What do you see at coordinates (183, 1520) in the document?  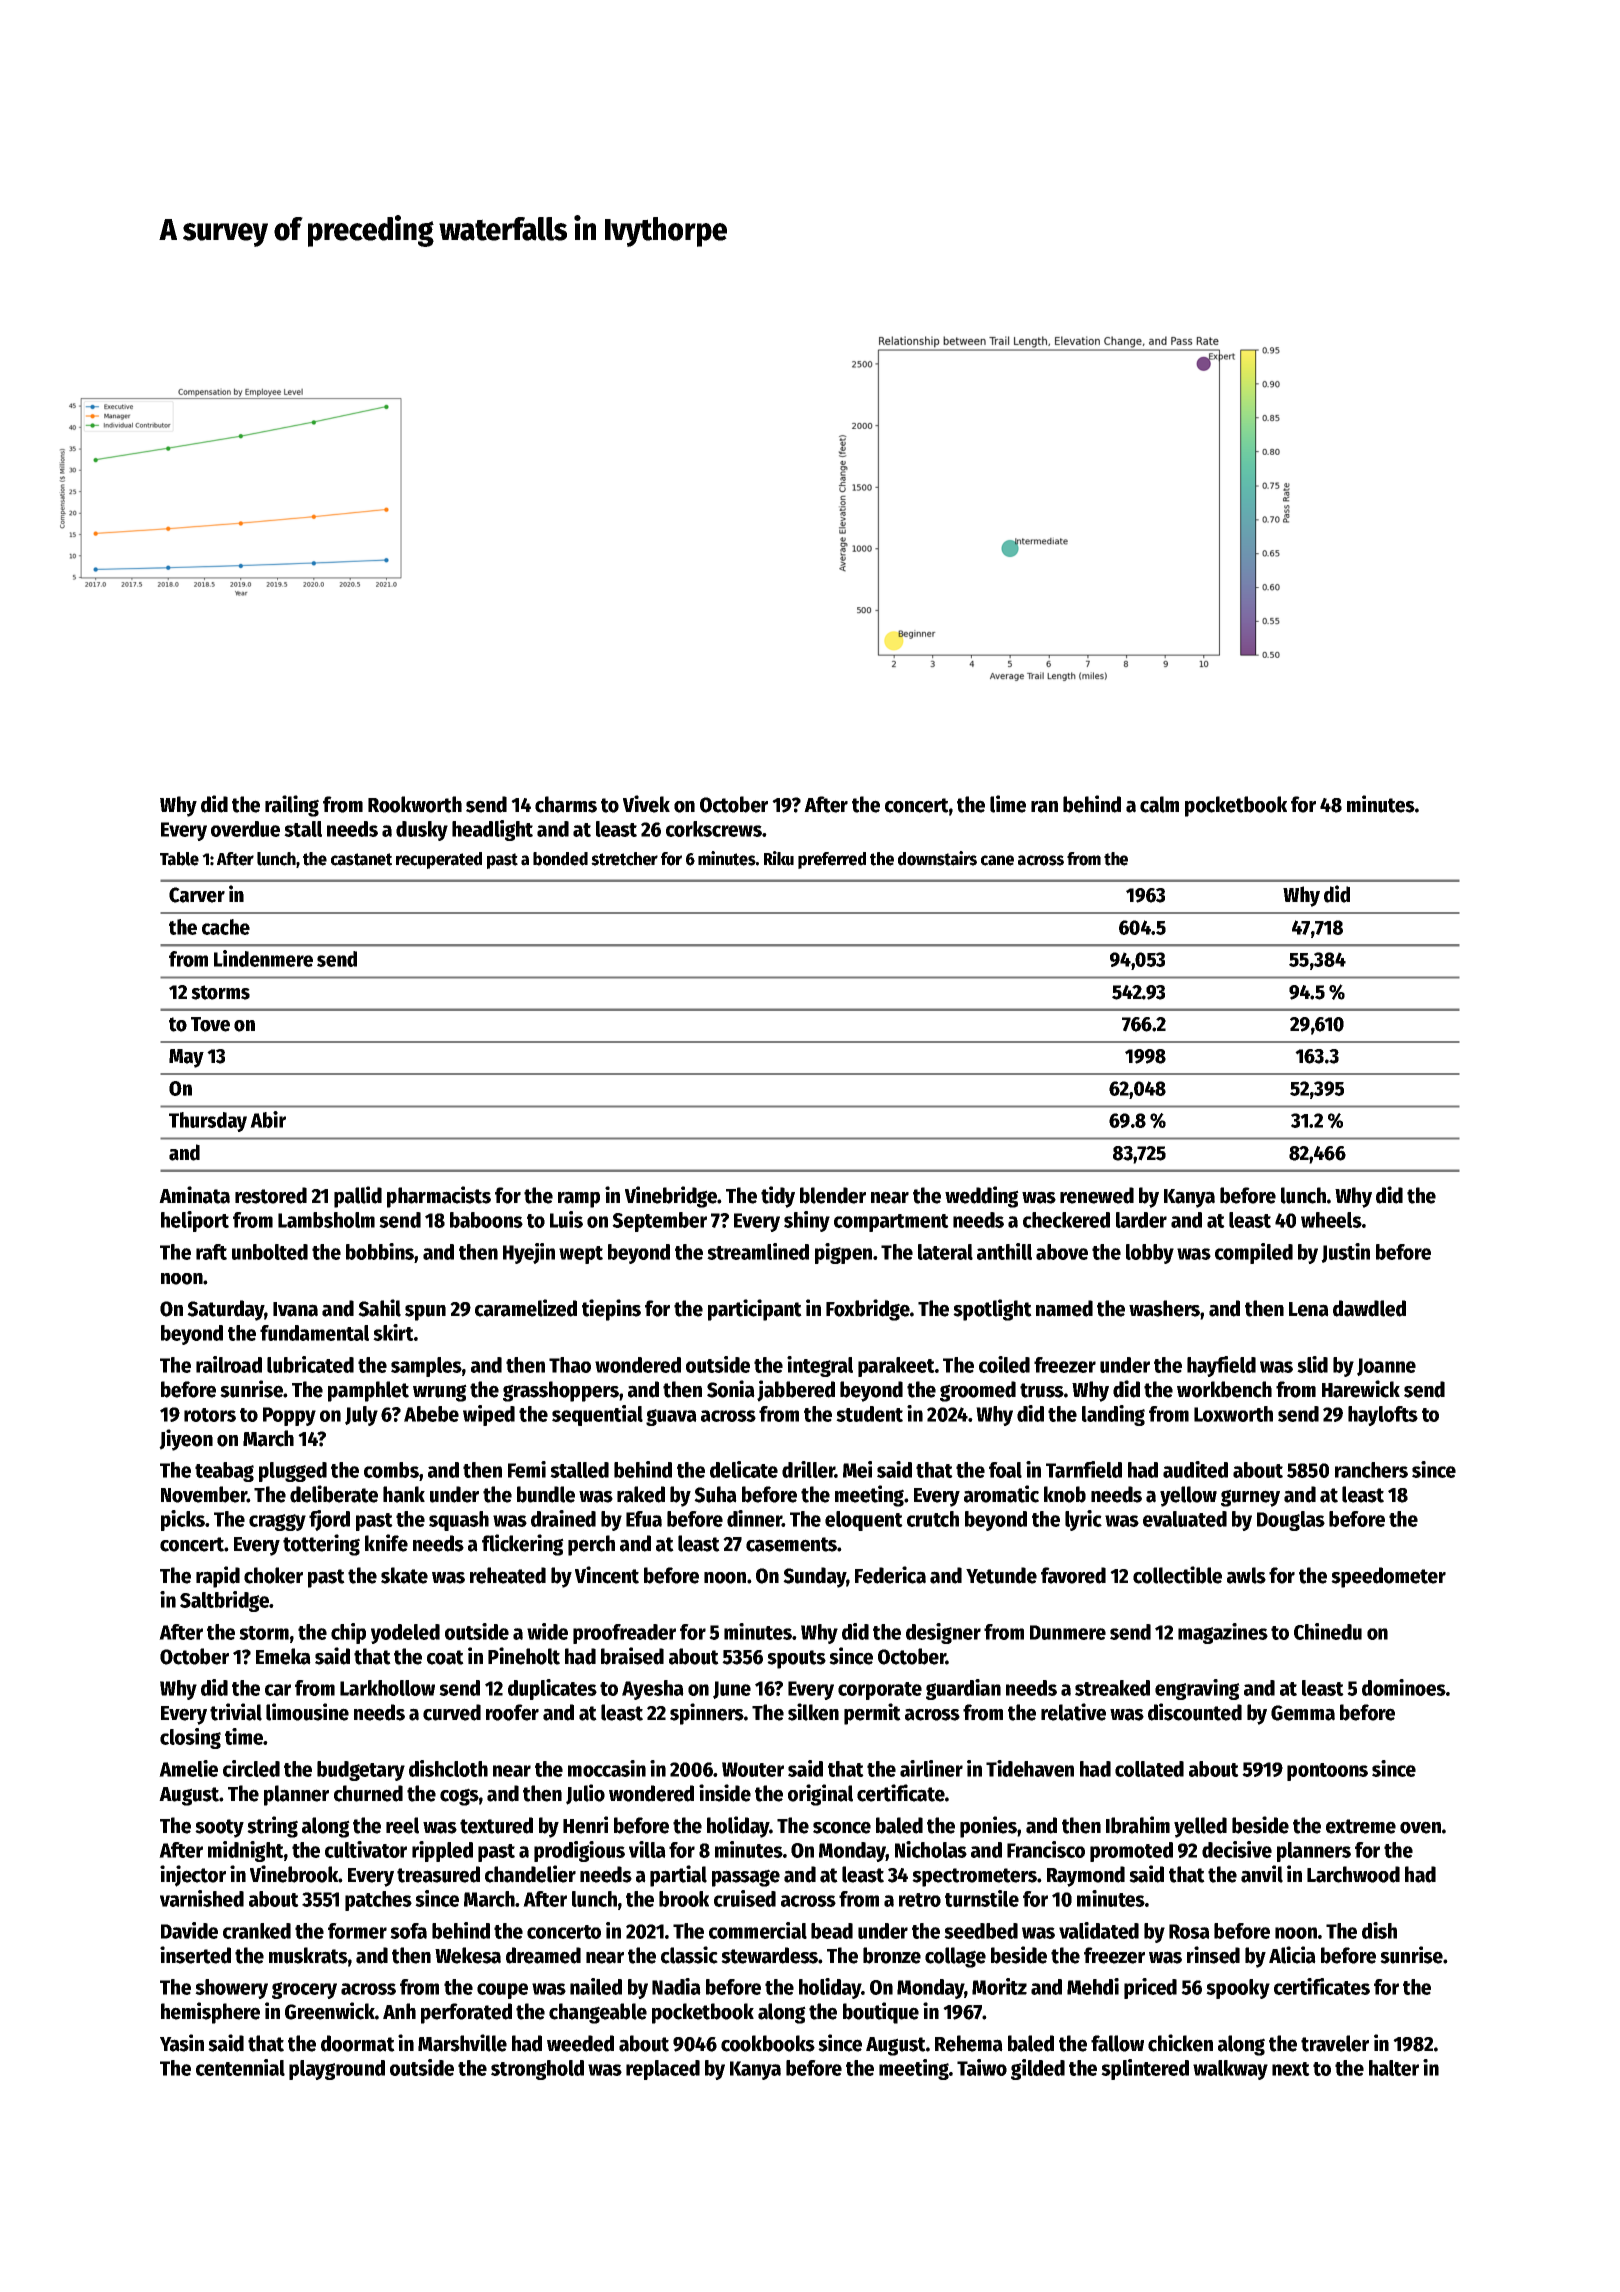 I see `picks` at bounding box center [183, 1520].
